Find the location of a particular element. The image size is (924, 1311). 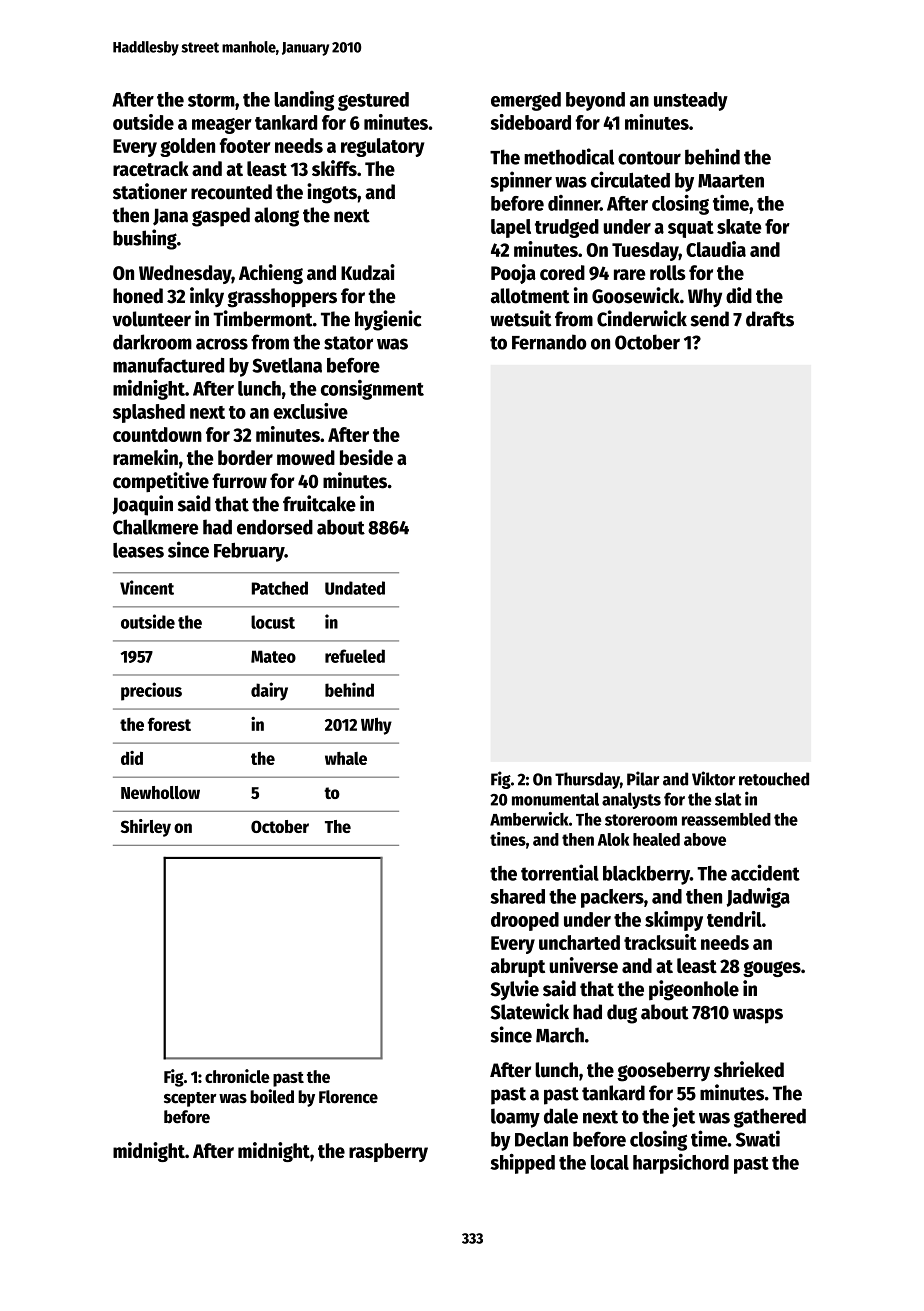

boiled is located at coordinates (272, 1096).
